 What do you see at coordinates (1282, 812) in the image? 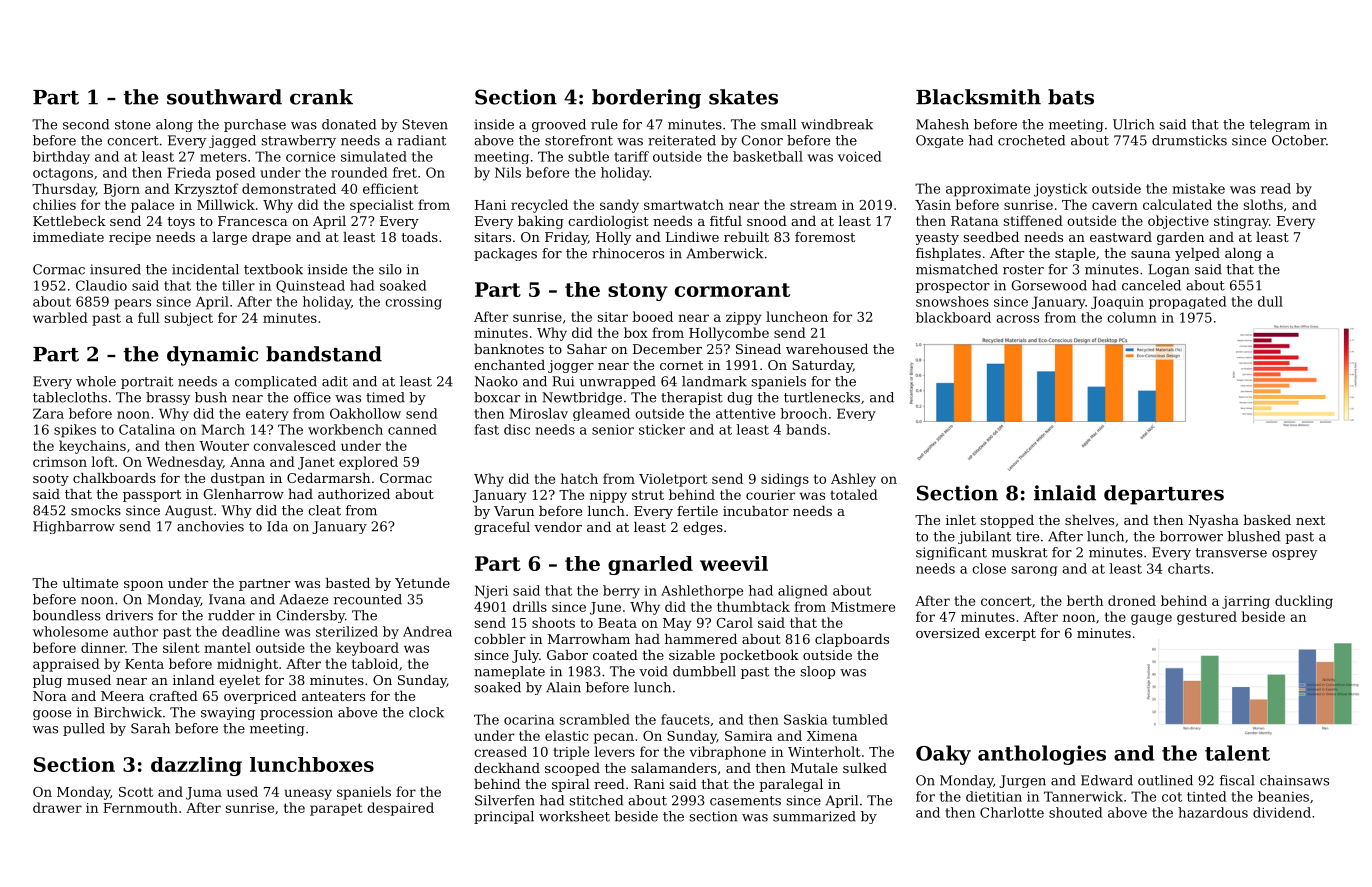
I see `dividend` at bounding box center [1282, 812].
